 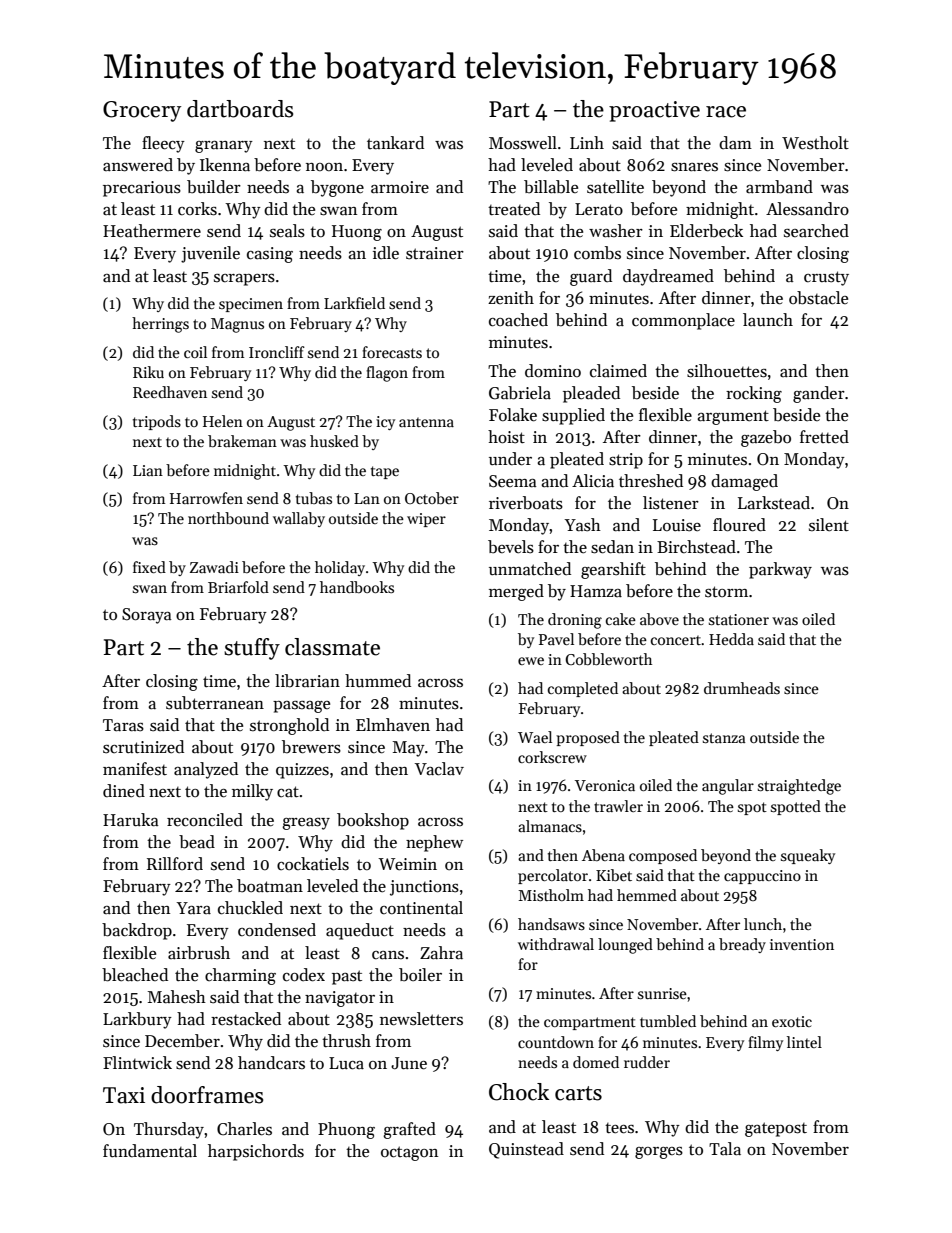 I want to click on nephew, so click(x=434, y=843).
